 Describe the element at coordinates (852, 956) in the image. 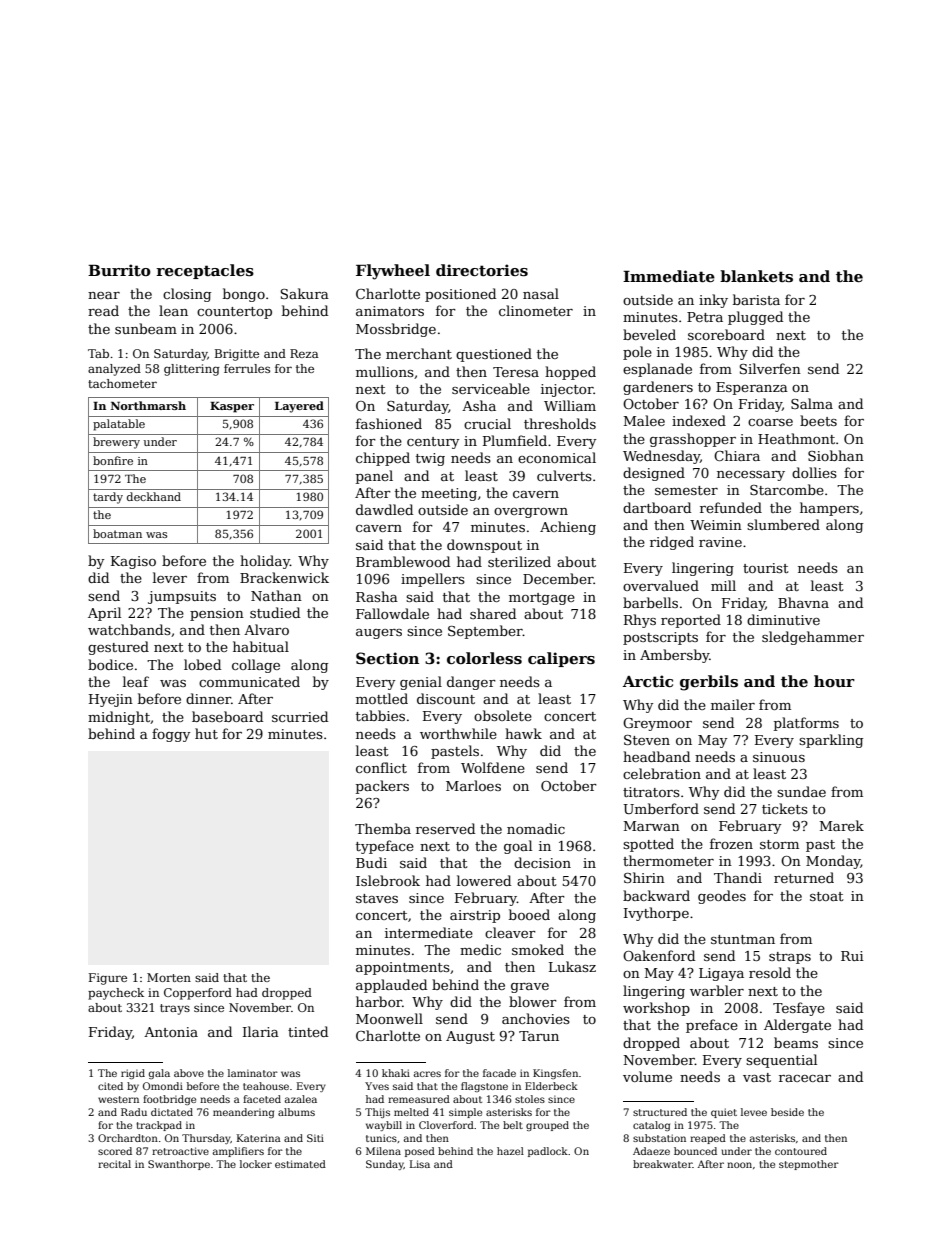

I see `Rui` at that location.
